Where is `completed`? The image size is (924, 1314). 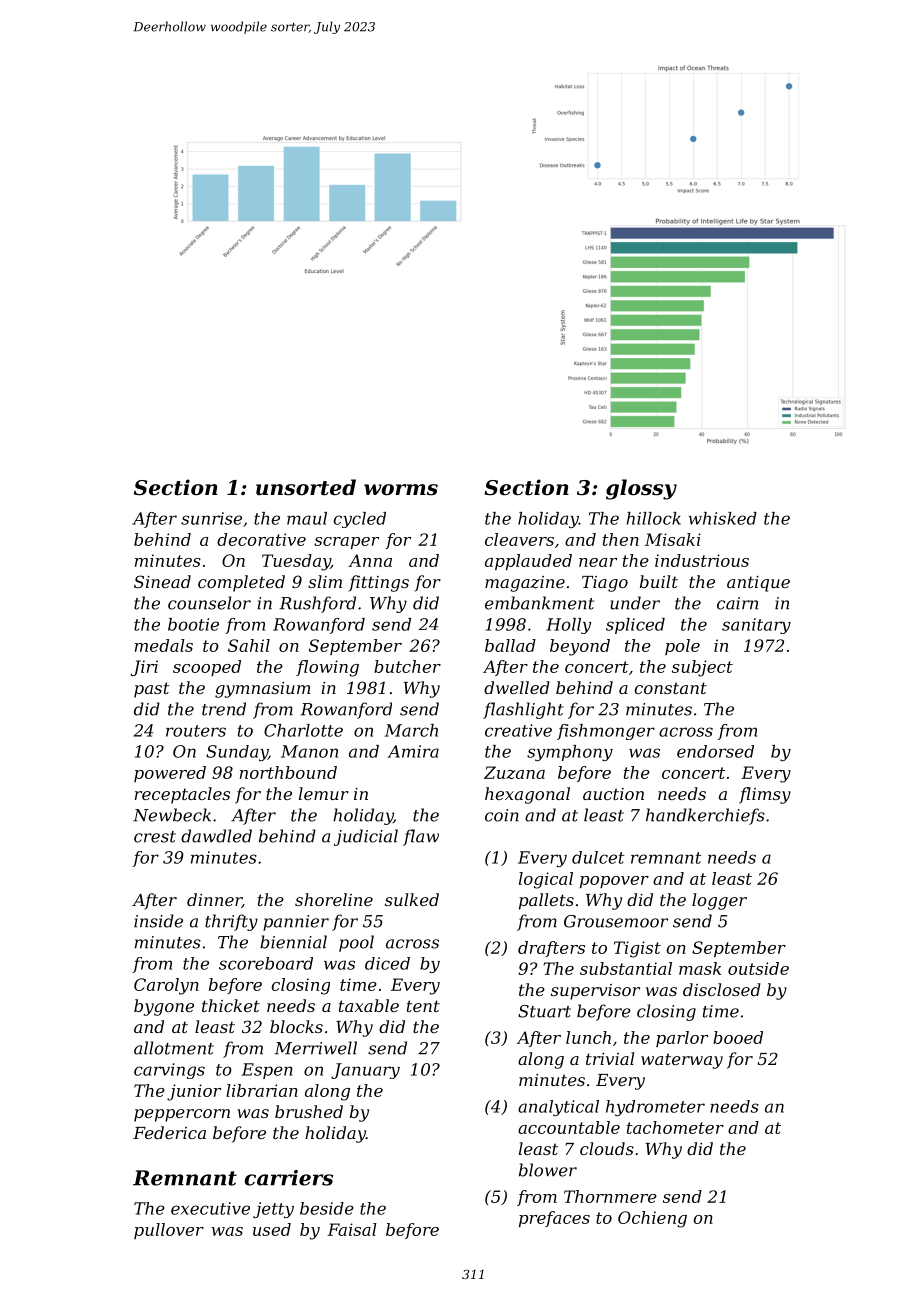 completed is located at coordinates (241, 583).
